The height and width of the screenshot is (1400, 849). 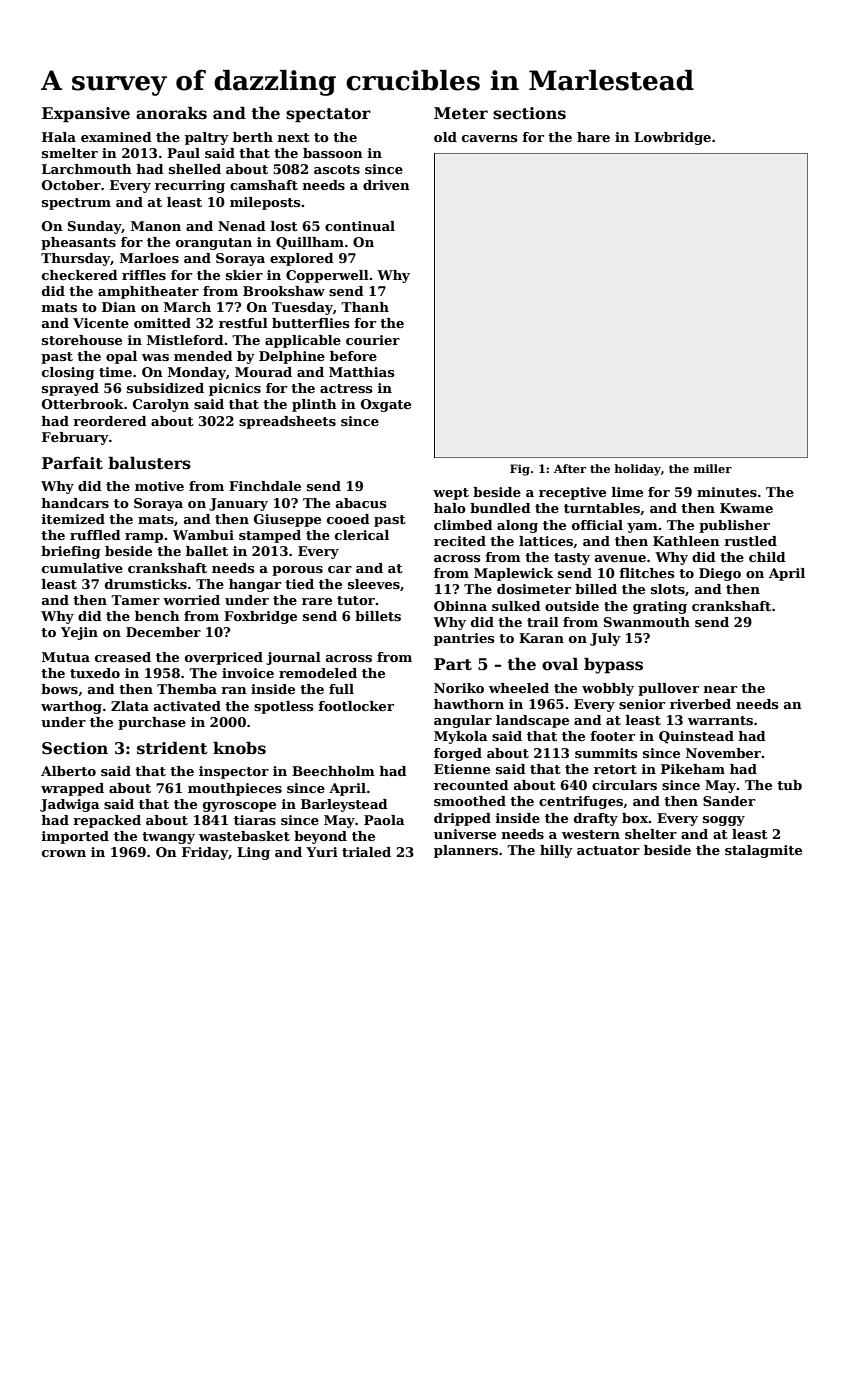 What do you see at coordinates (672, 138) in the screenshot?
I see `Lowbridge` at bounding box center [672, 138].
